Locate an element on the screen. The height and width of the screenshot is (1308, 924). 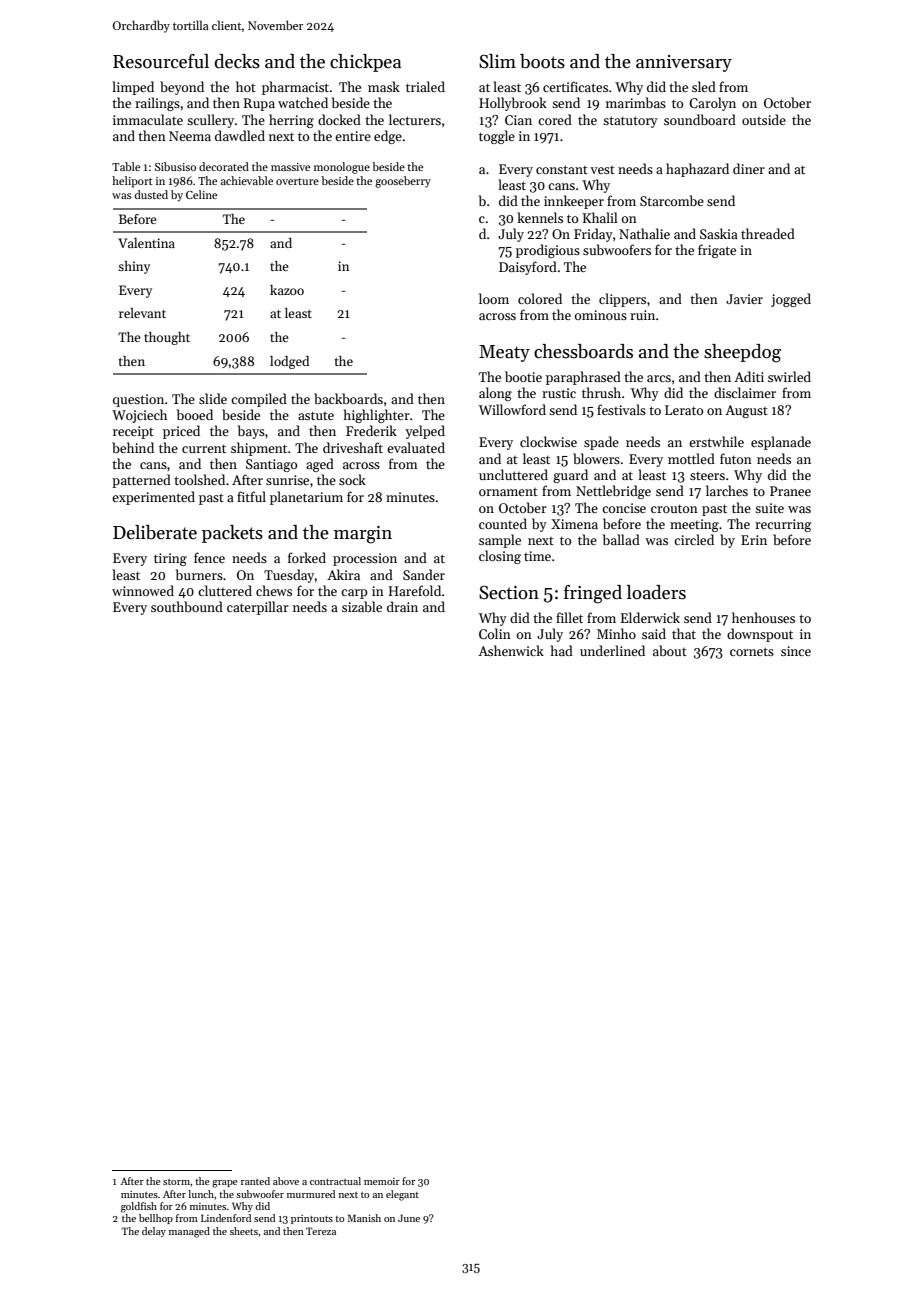
fitful is located at coordinates (251, 496).
